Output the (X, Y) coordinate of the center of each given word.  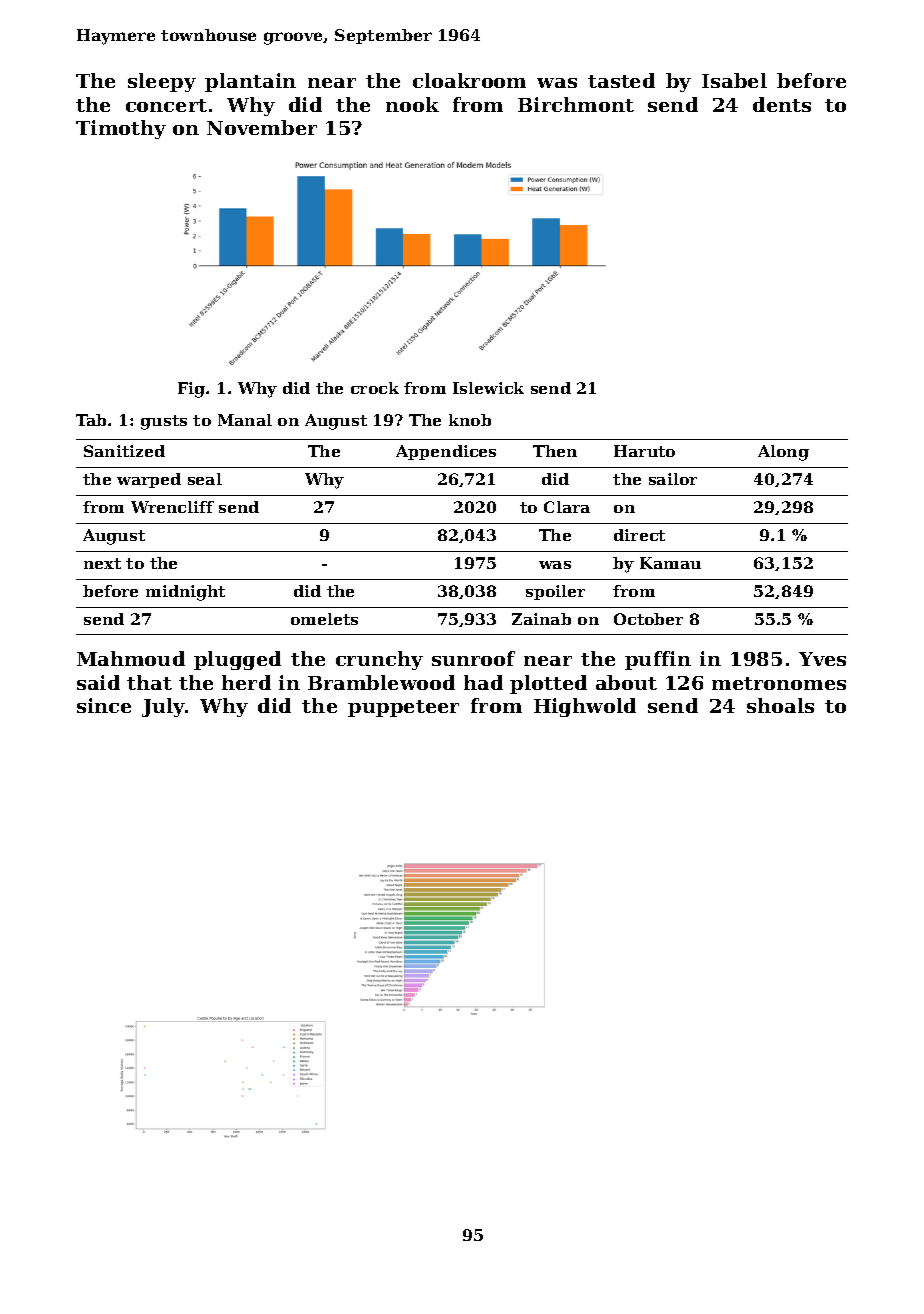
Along (783, 453)
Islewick (488, 388)
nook (412, 104)
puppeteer (403, 708)
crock (375, 388)
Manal (245, 420)
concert (166, 105)
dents (782, 104)
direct (639, 535)
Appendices (446, 452)
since (104, 705)
